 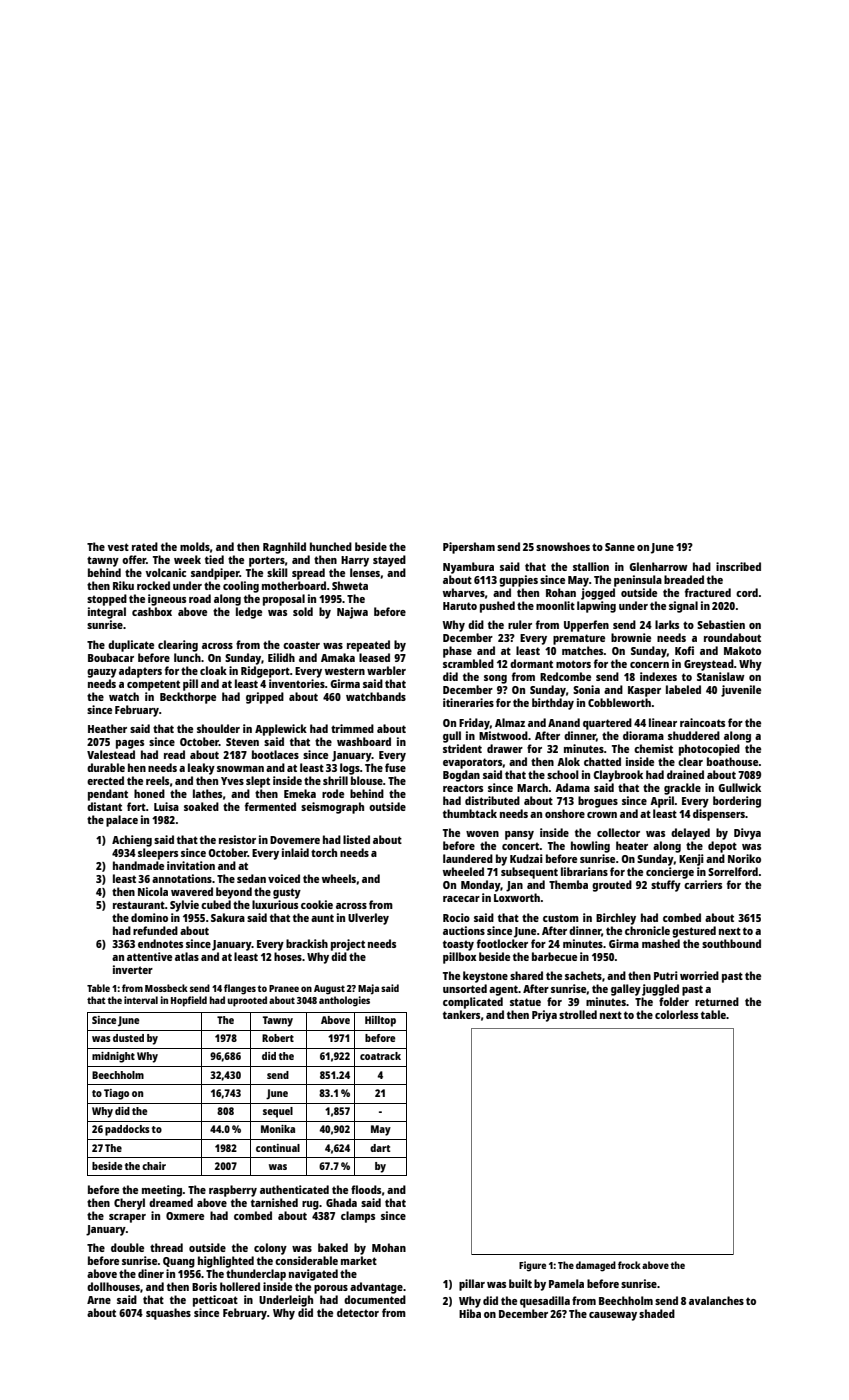 I want to click on Hiba, so click(x=470, y=1313).
